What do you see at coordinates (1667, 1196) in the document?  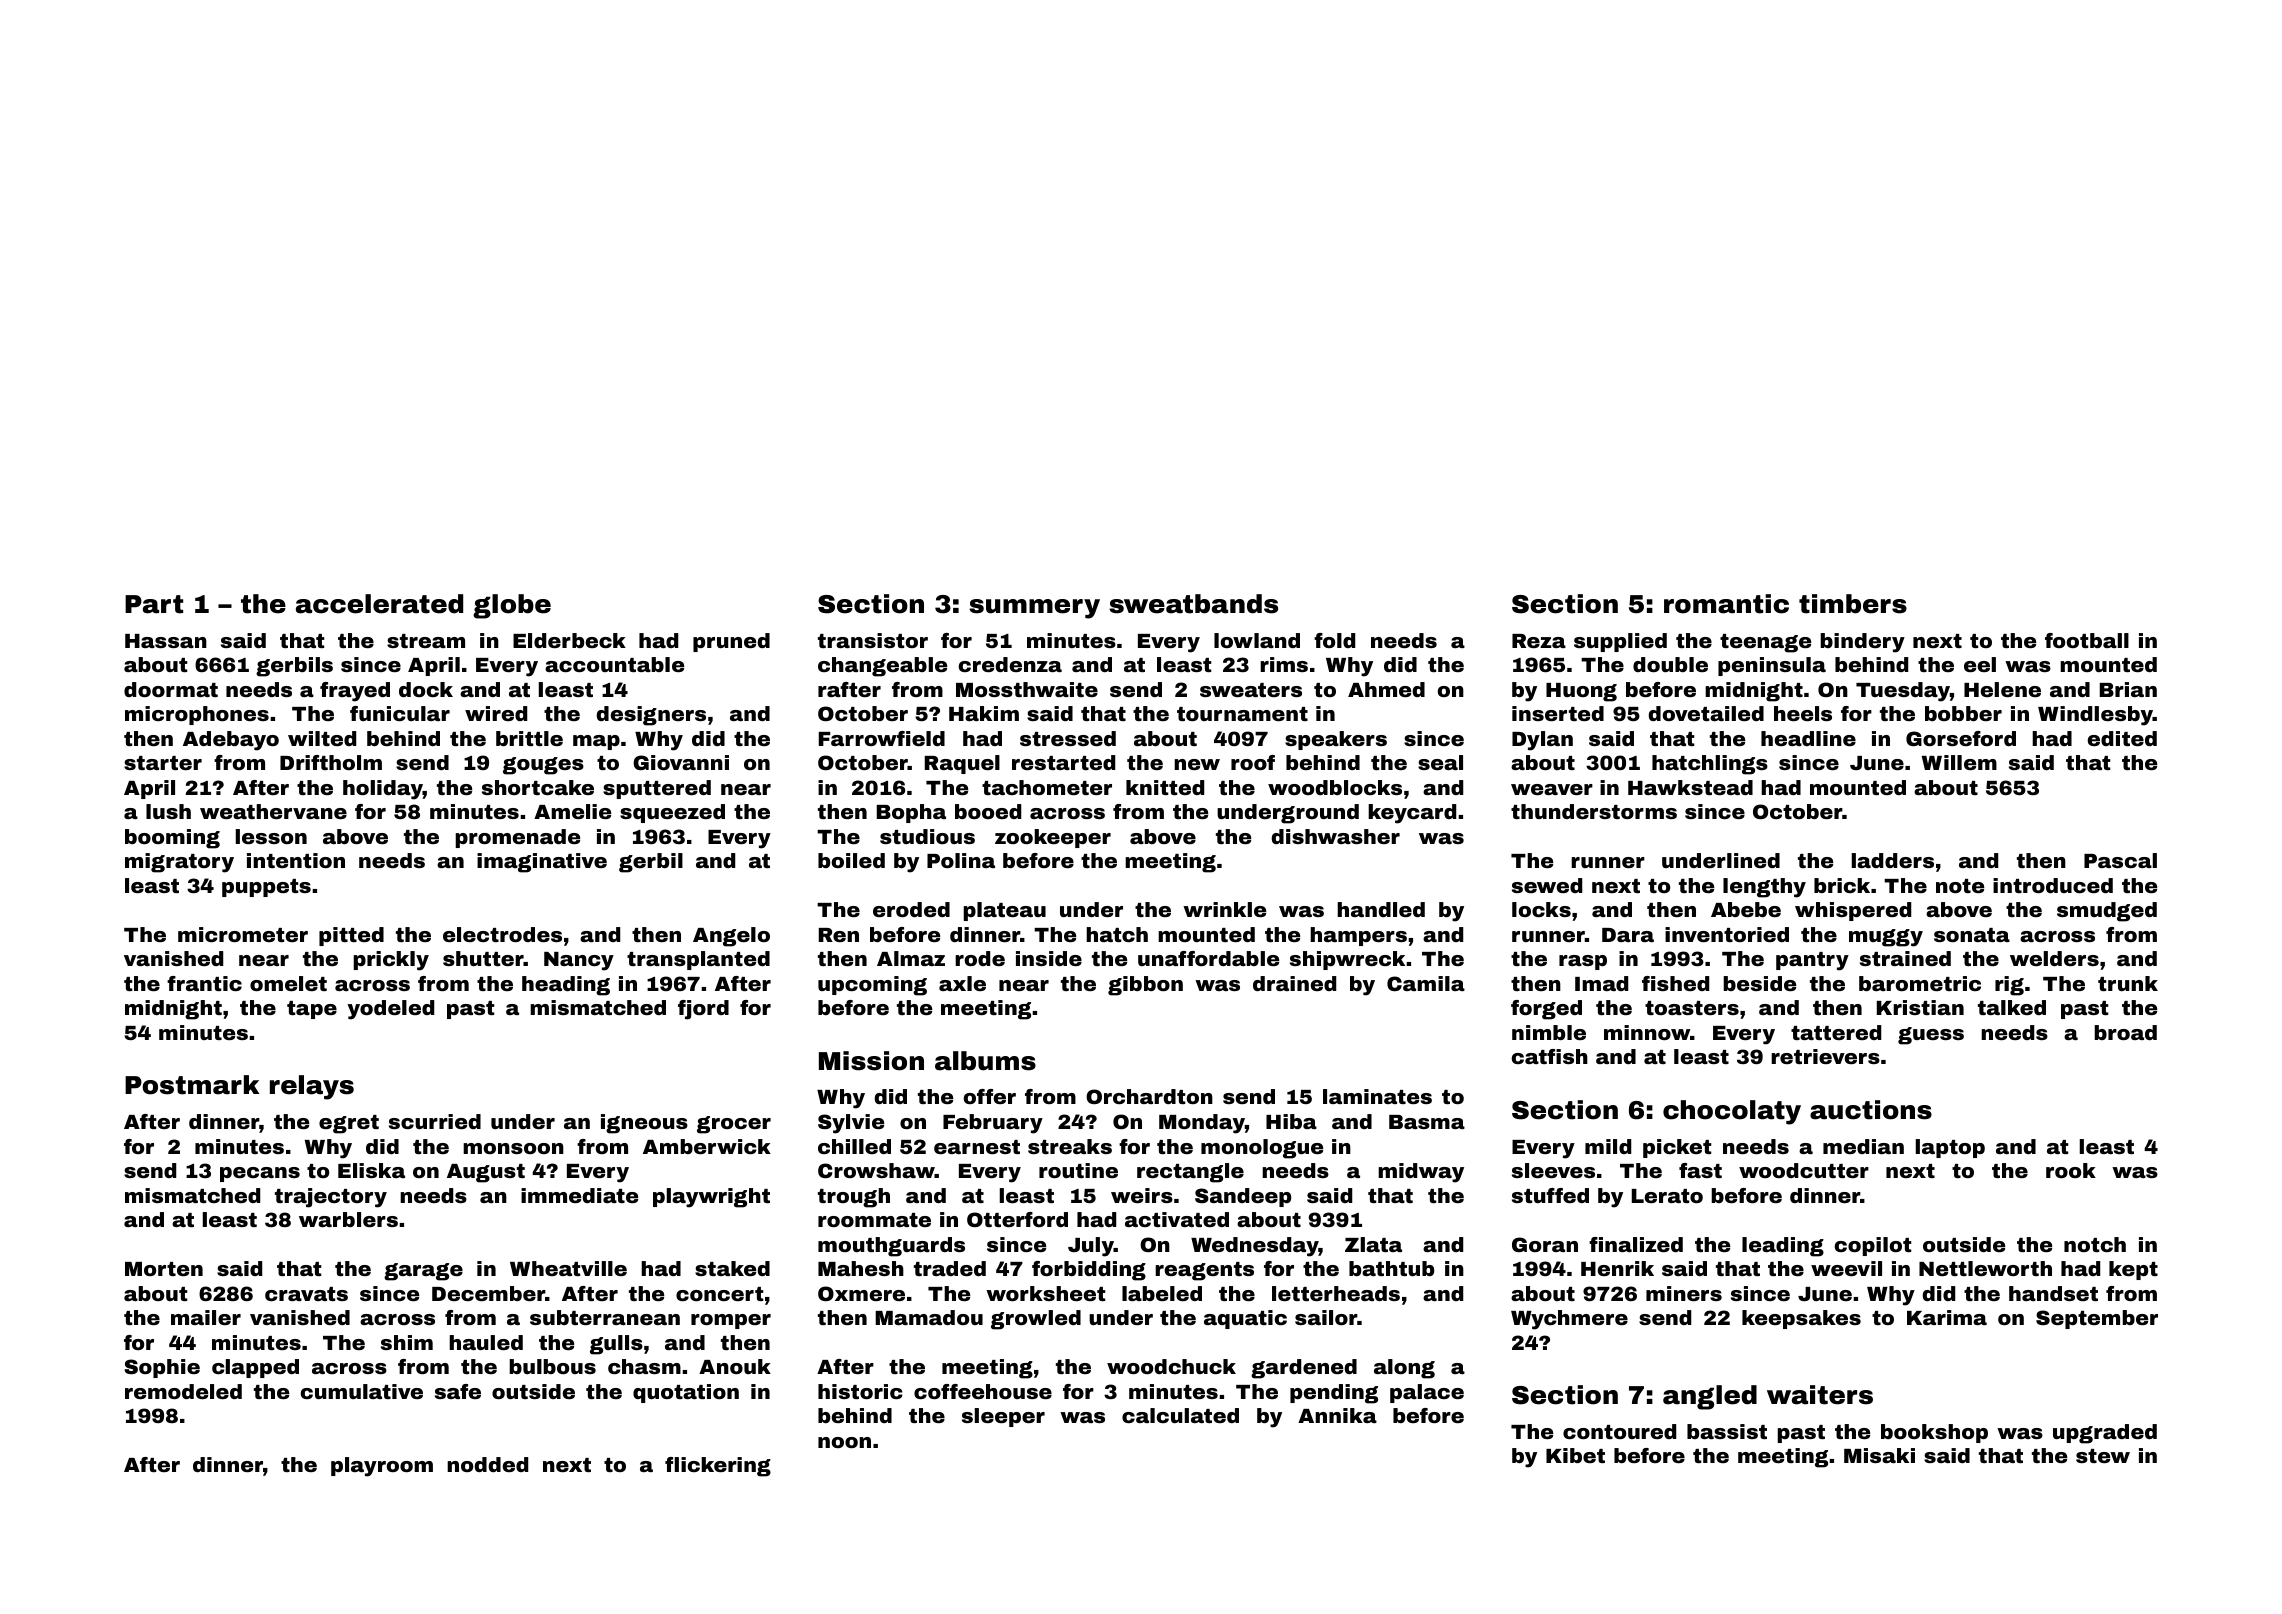 I see `Lerato` at bounding box center [1667, 1196].
